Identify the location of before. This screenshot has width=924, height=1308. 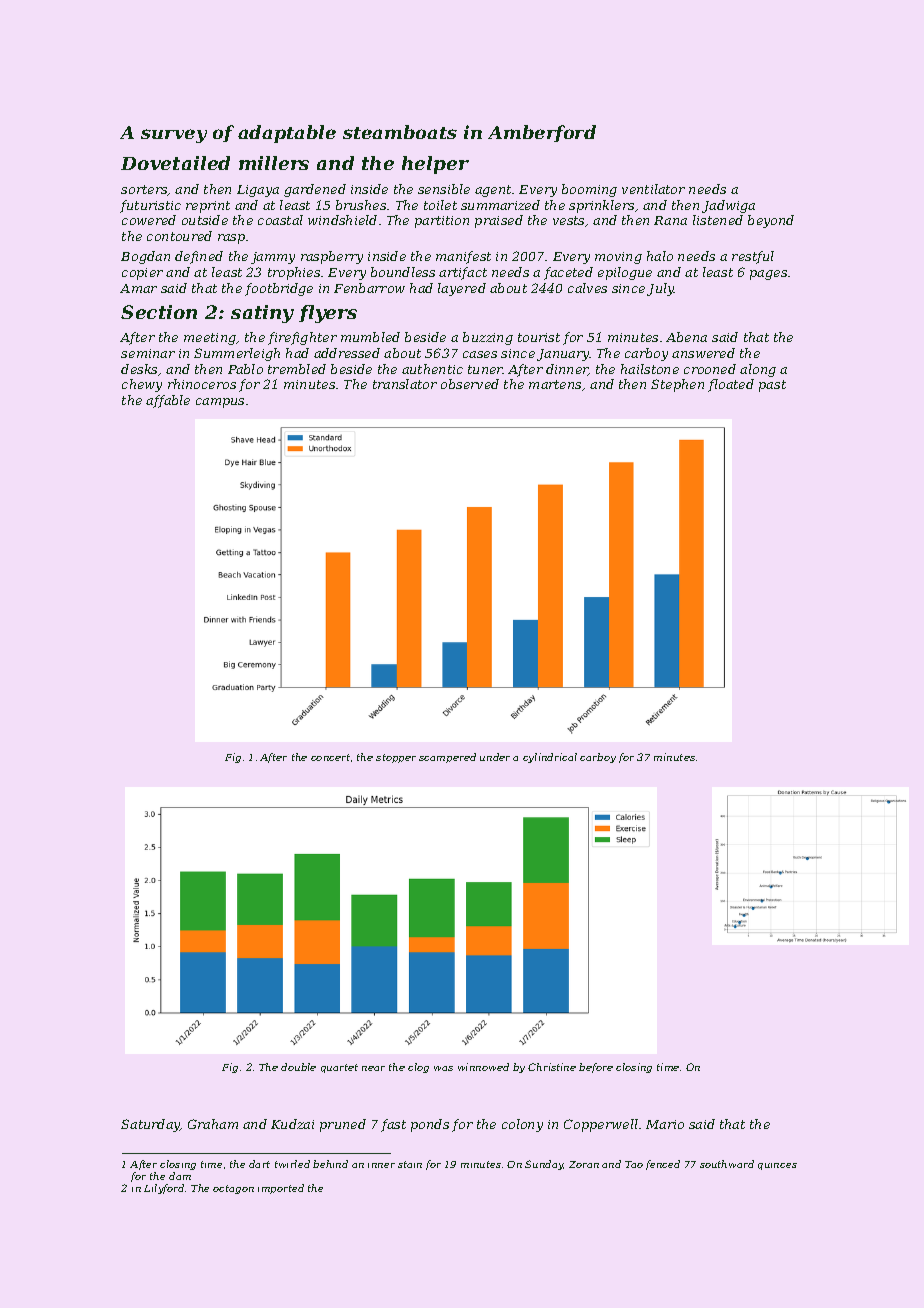
(596, 1068).
